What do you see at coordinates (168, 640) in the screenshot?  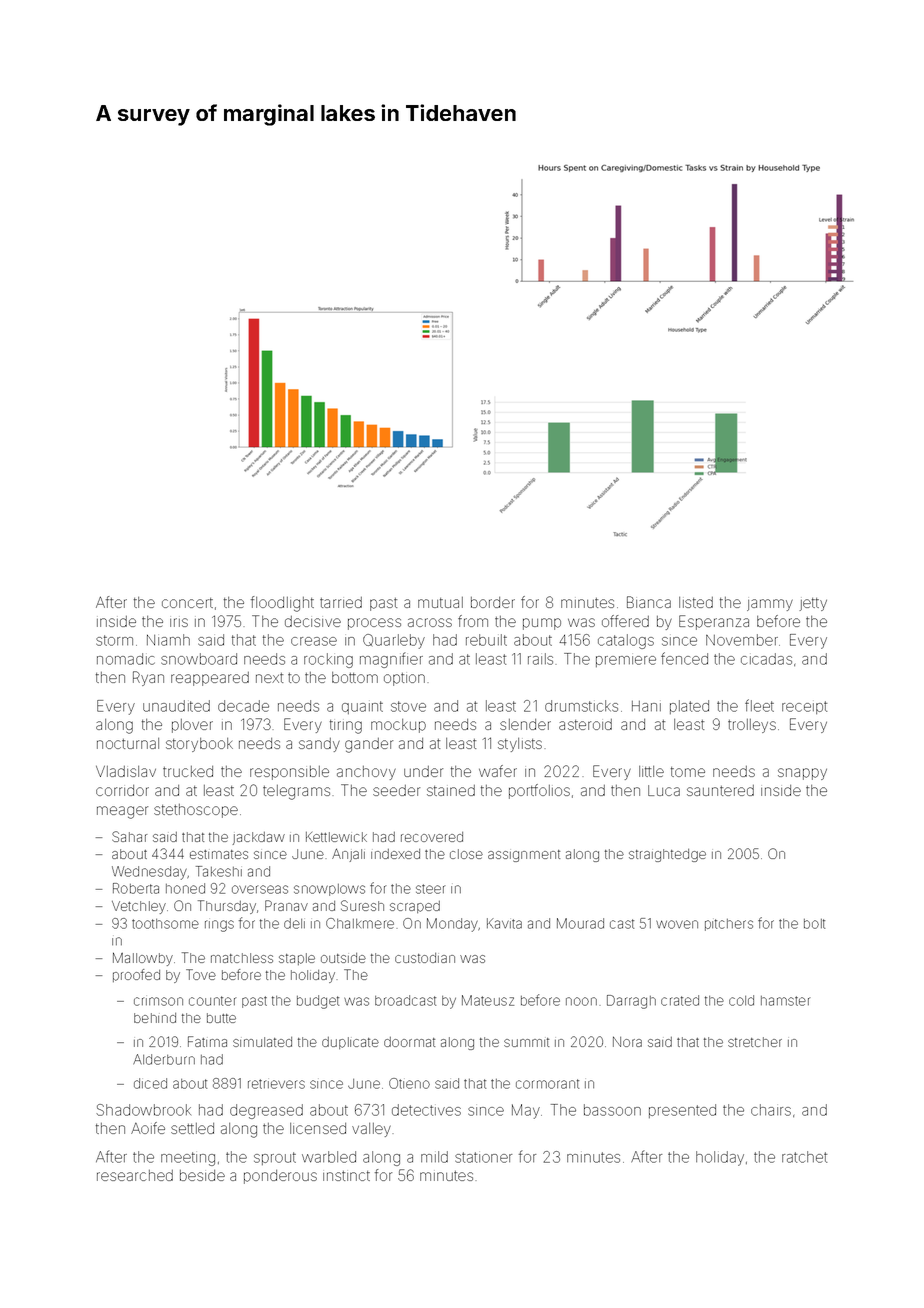 I see `Niamh` at bounding box center [168, 640].
